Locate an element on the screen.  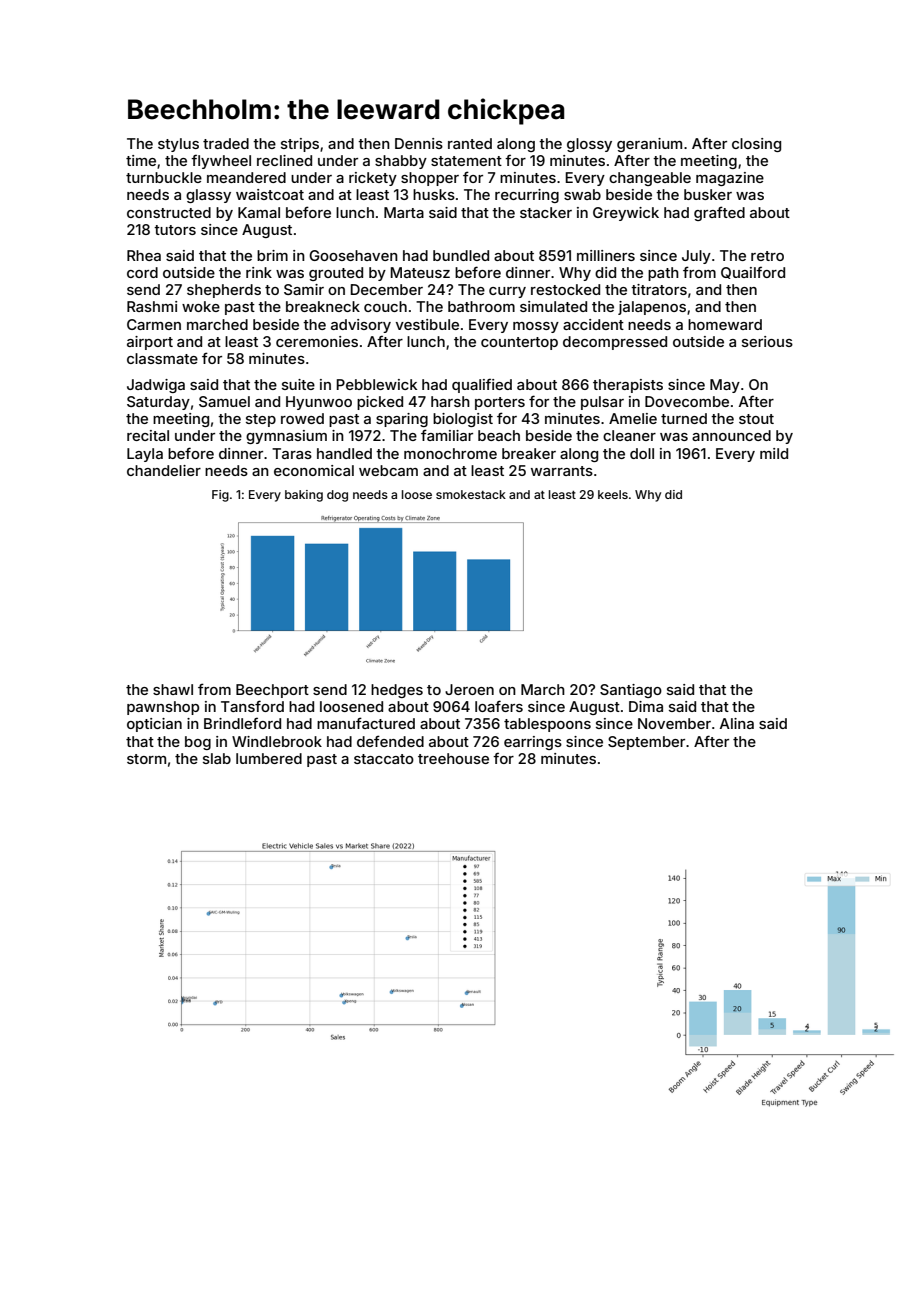
harsh is located at coordinates (450, 401).
